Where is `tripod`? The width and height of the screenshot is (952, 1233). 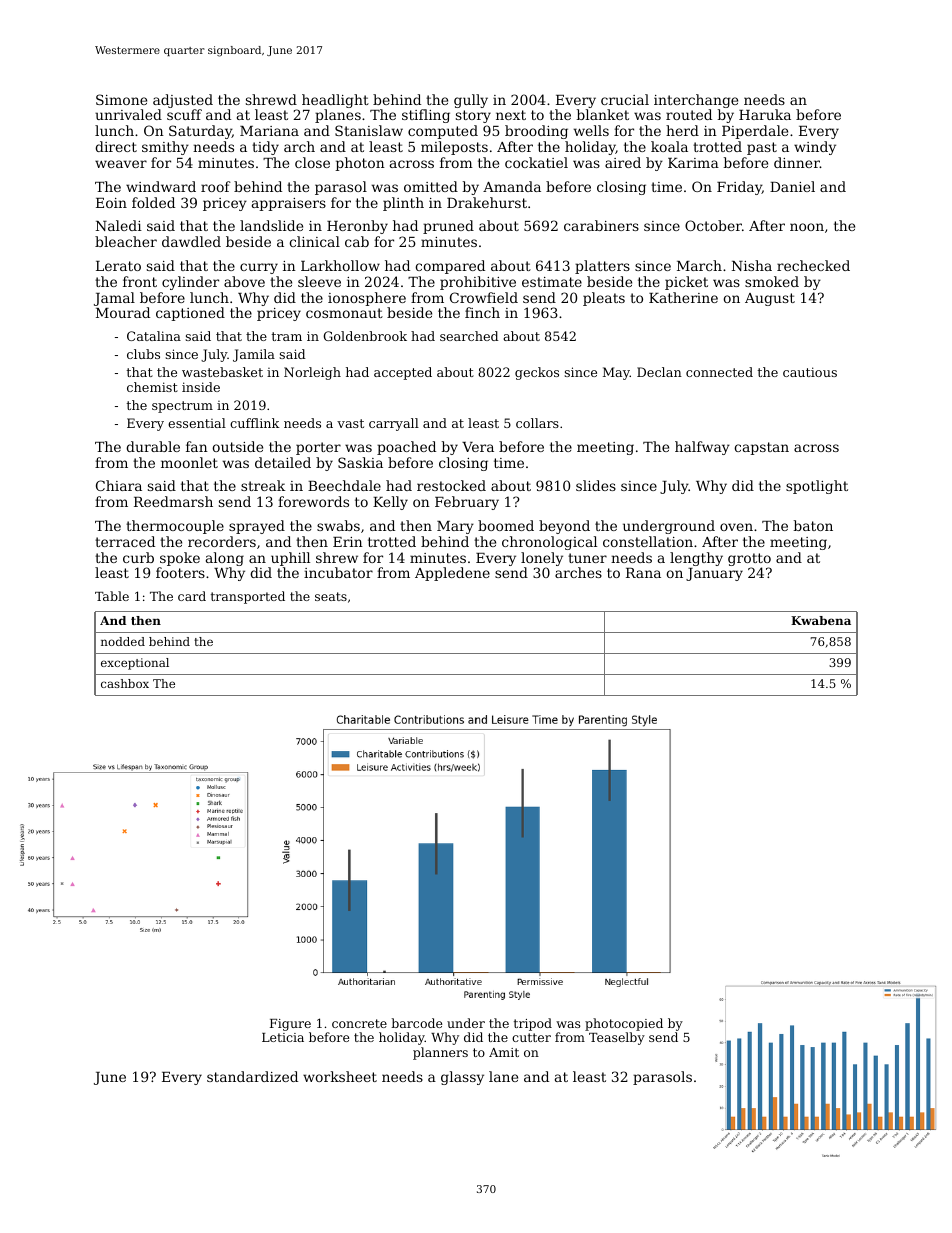 tripod is located at coordinates (533, 1024).
